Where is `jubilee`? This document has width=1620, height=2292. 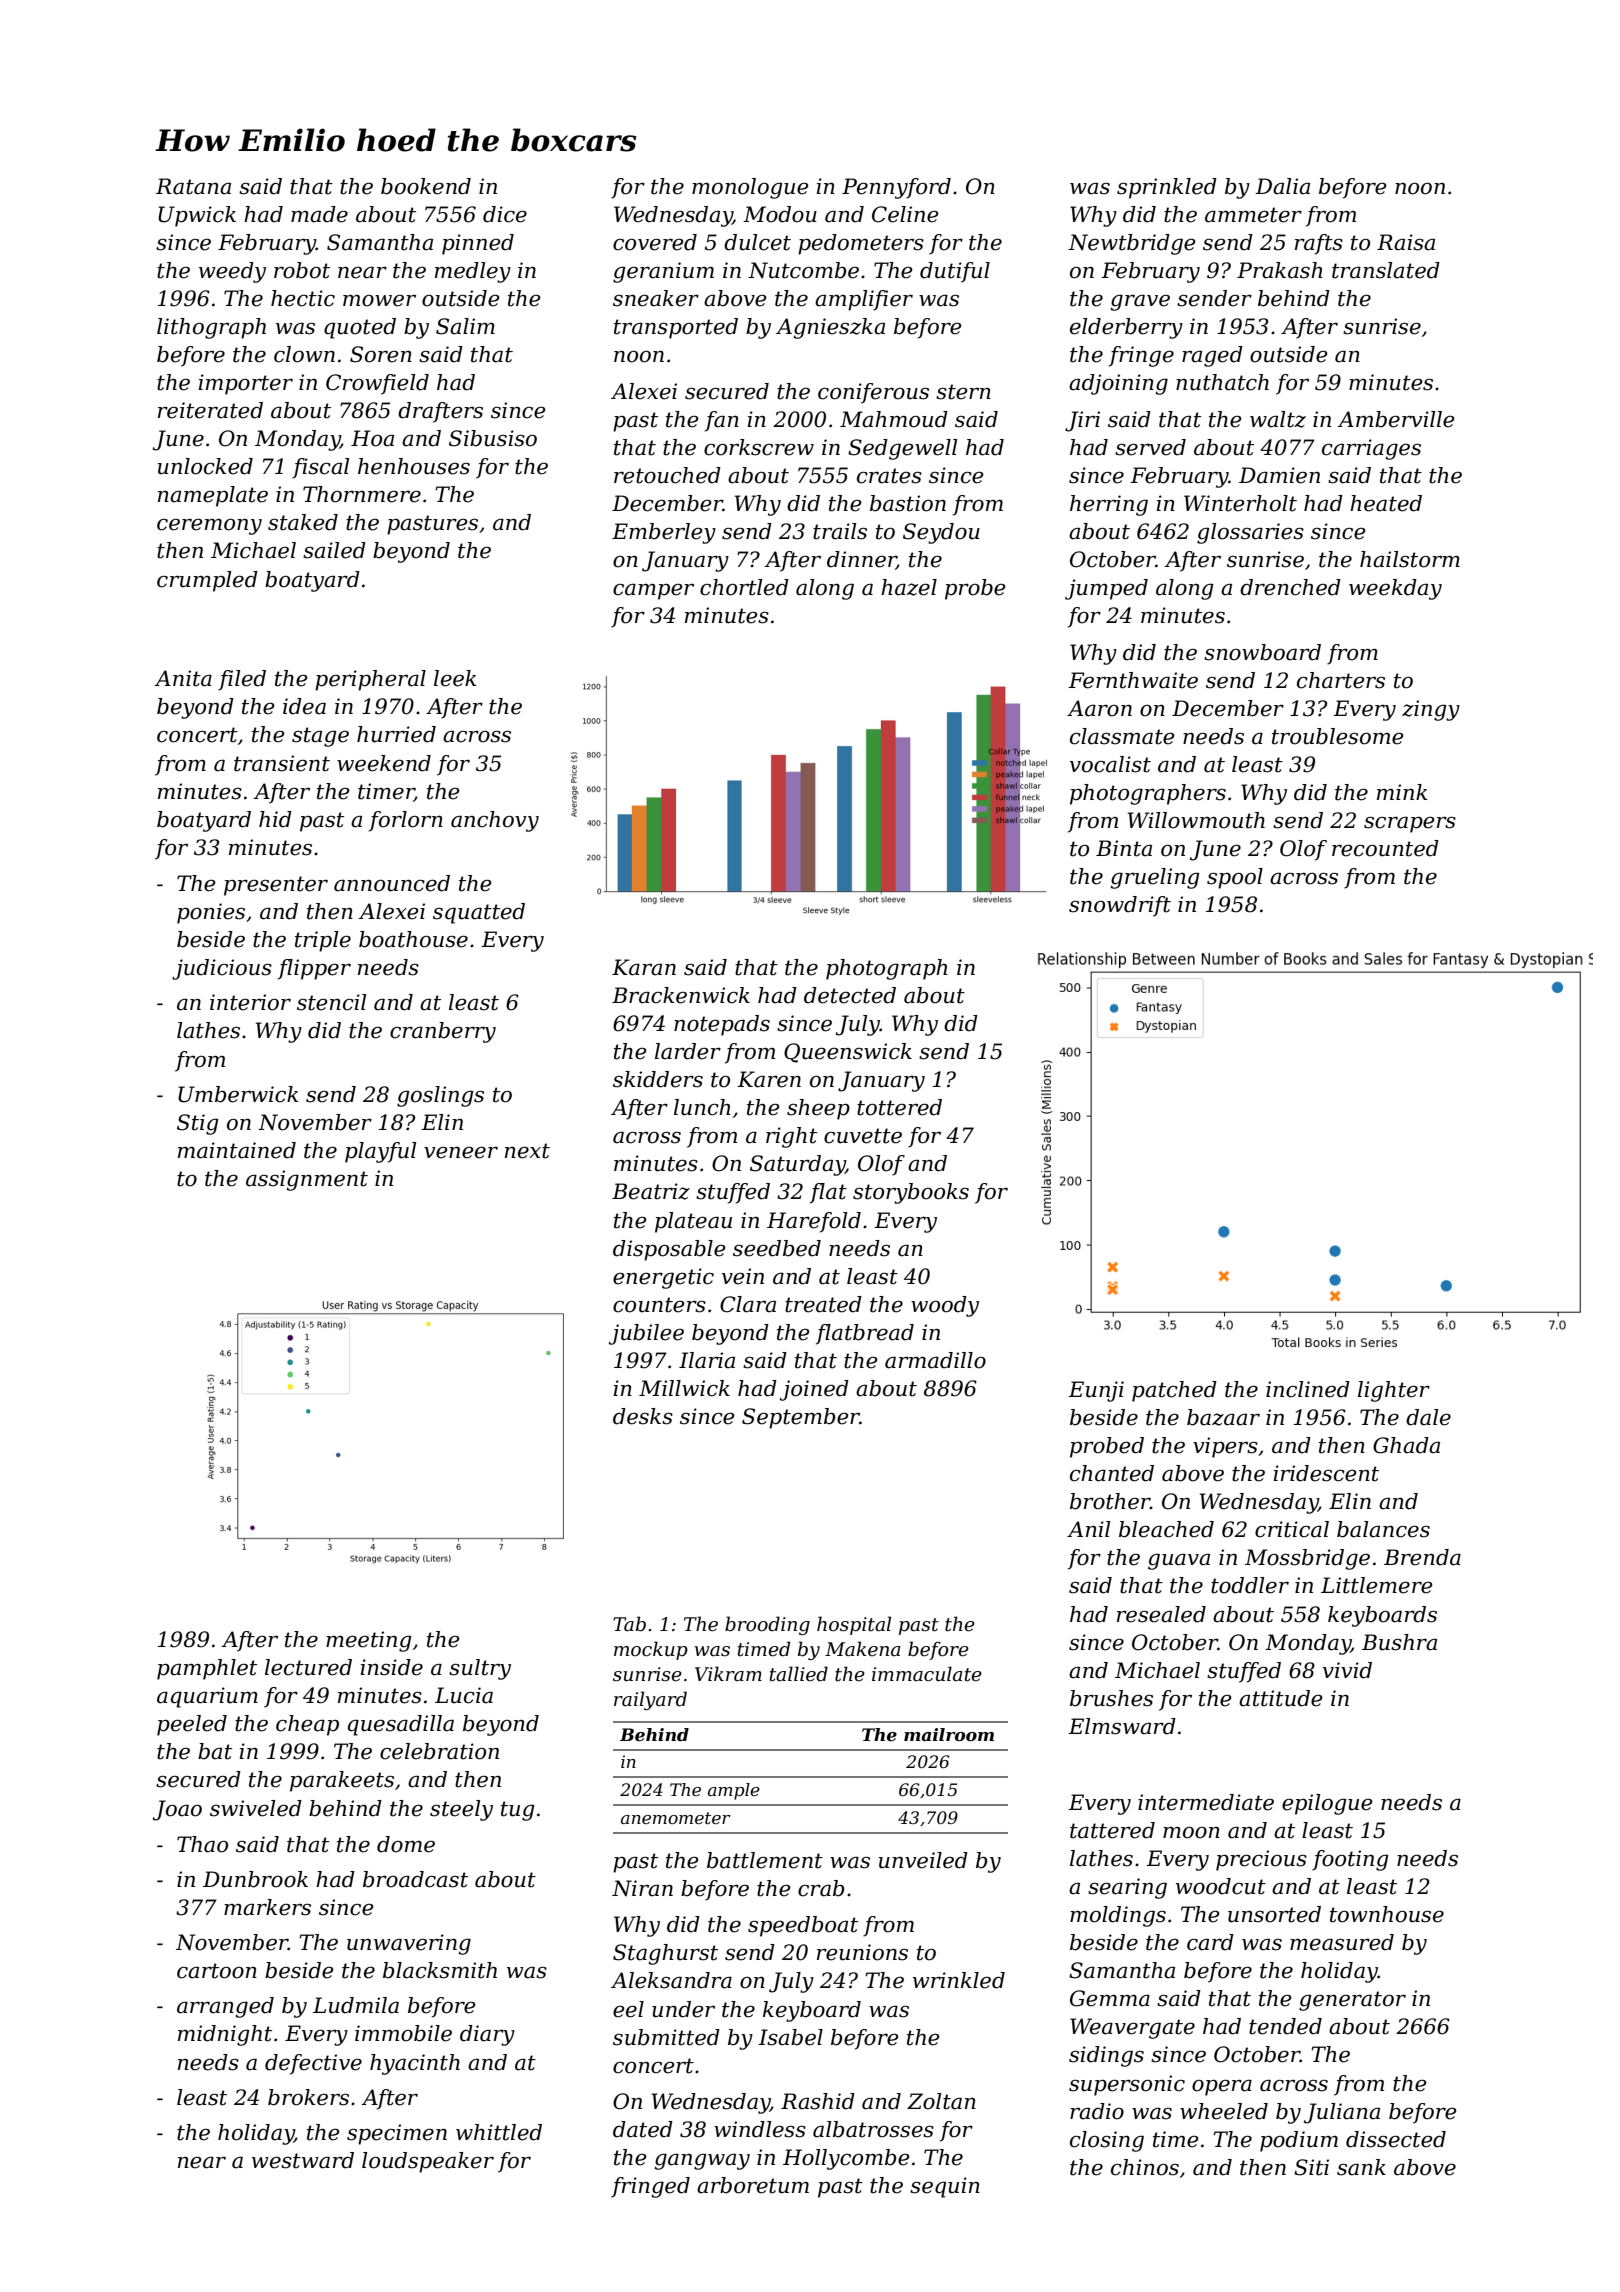 jubilee is located at coordinates (646, 1334).
